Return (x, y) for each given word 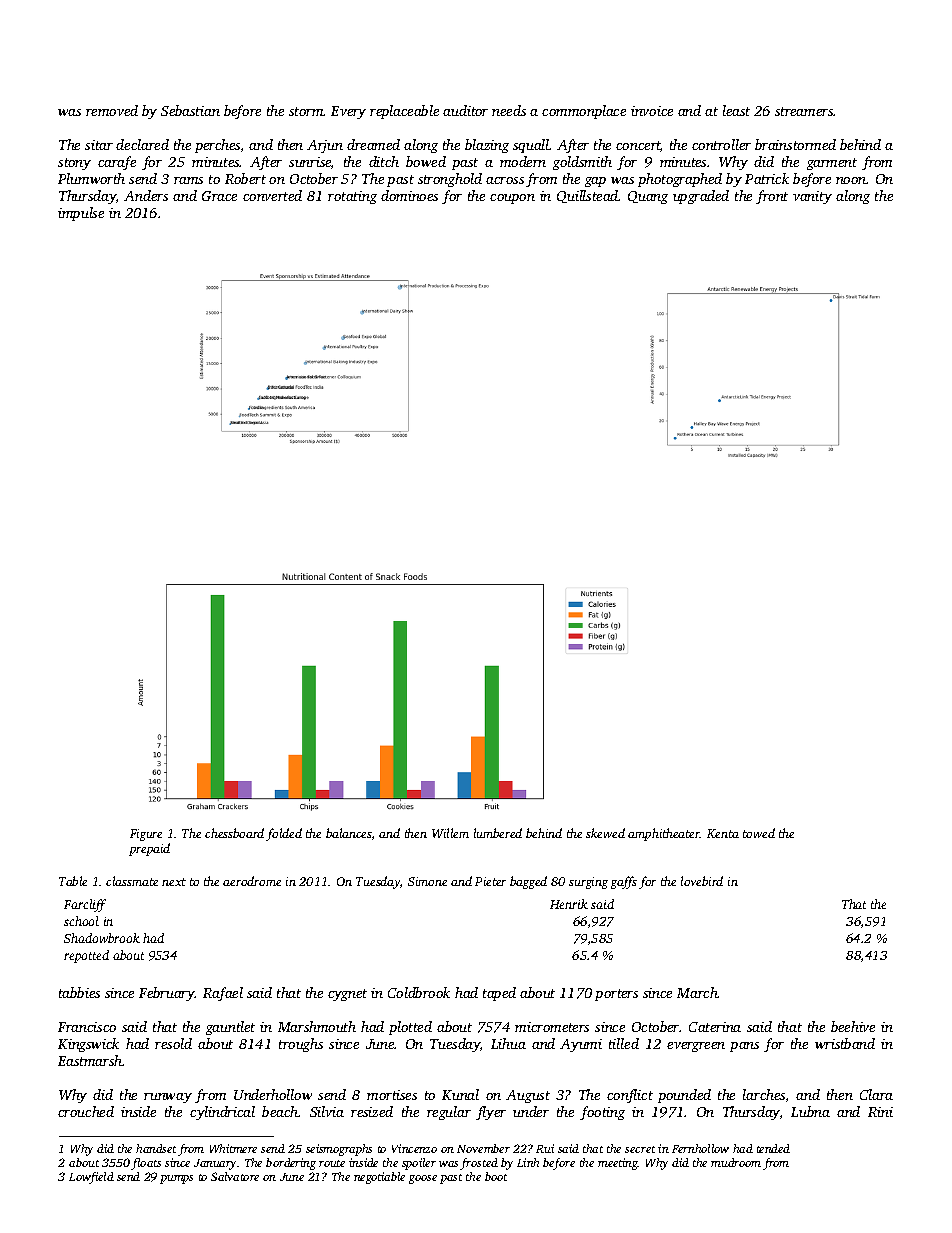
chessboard (234, 833)
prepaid (149, 849)
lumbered (498, 833)
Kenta (723, 833)
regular (449, 1113)
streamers (804, 111)
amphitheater (664, 834)
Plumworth (91, 178)
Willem (450, 833)
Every (348, 112)
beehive (853, 1026)
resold (173, 1043)
